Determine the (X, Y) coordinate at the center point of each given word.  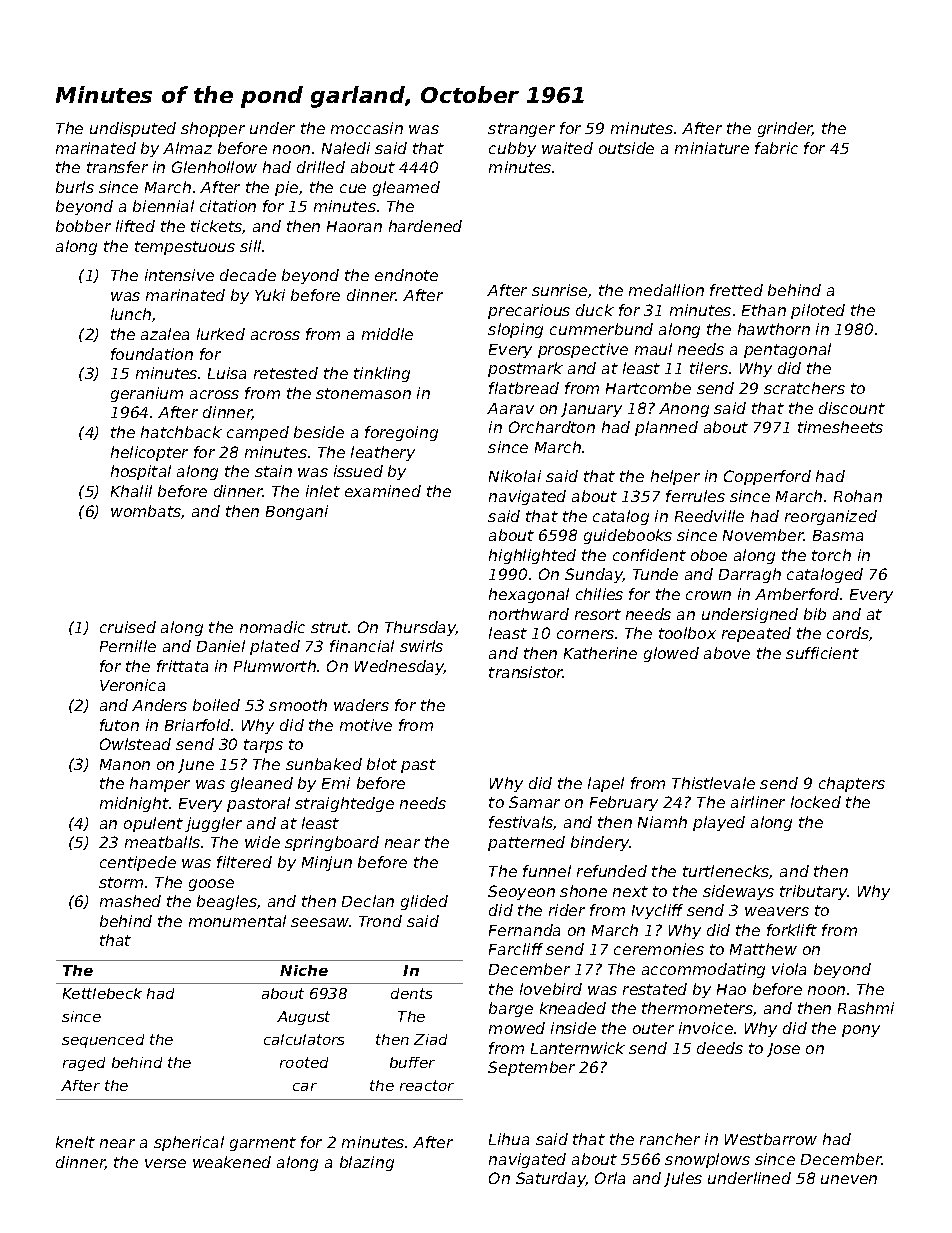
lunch (131, 314)
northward (529, 614)
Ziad (430, 1039)
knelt (75, 1142)
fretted (736, 290)
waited (567, 148)
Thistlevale (713, 783)
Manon (125, 764)
